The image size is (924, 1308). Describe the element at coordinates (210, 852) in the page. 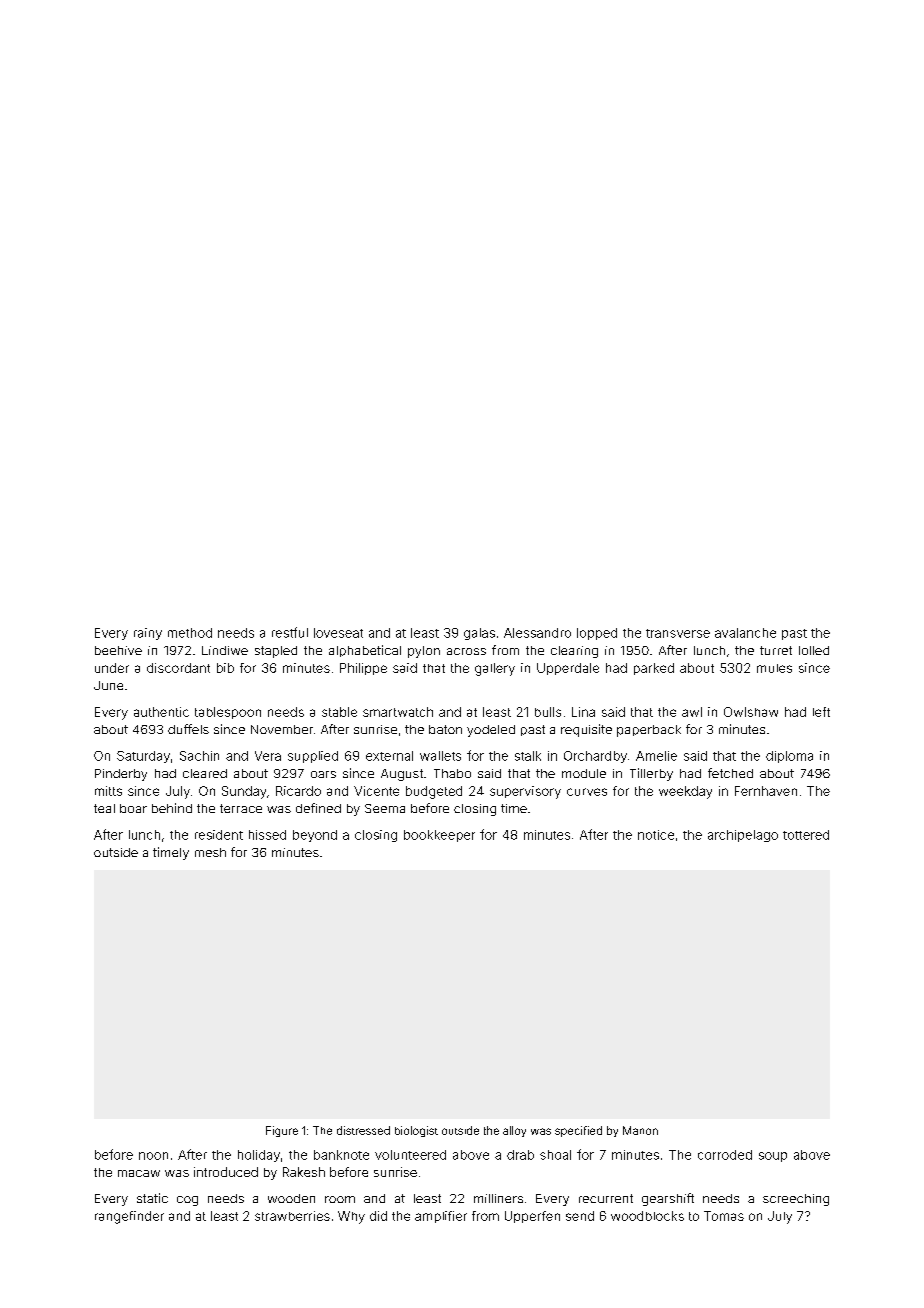

I see `mesh` at that location.
